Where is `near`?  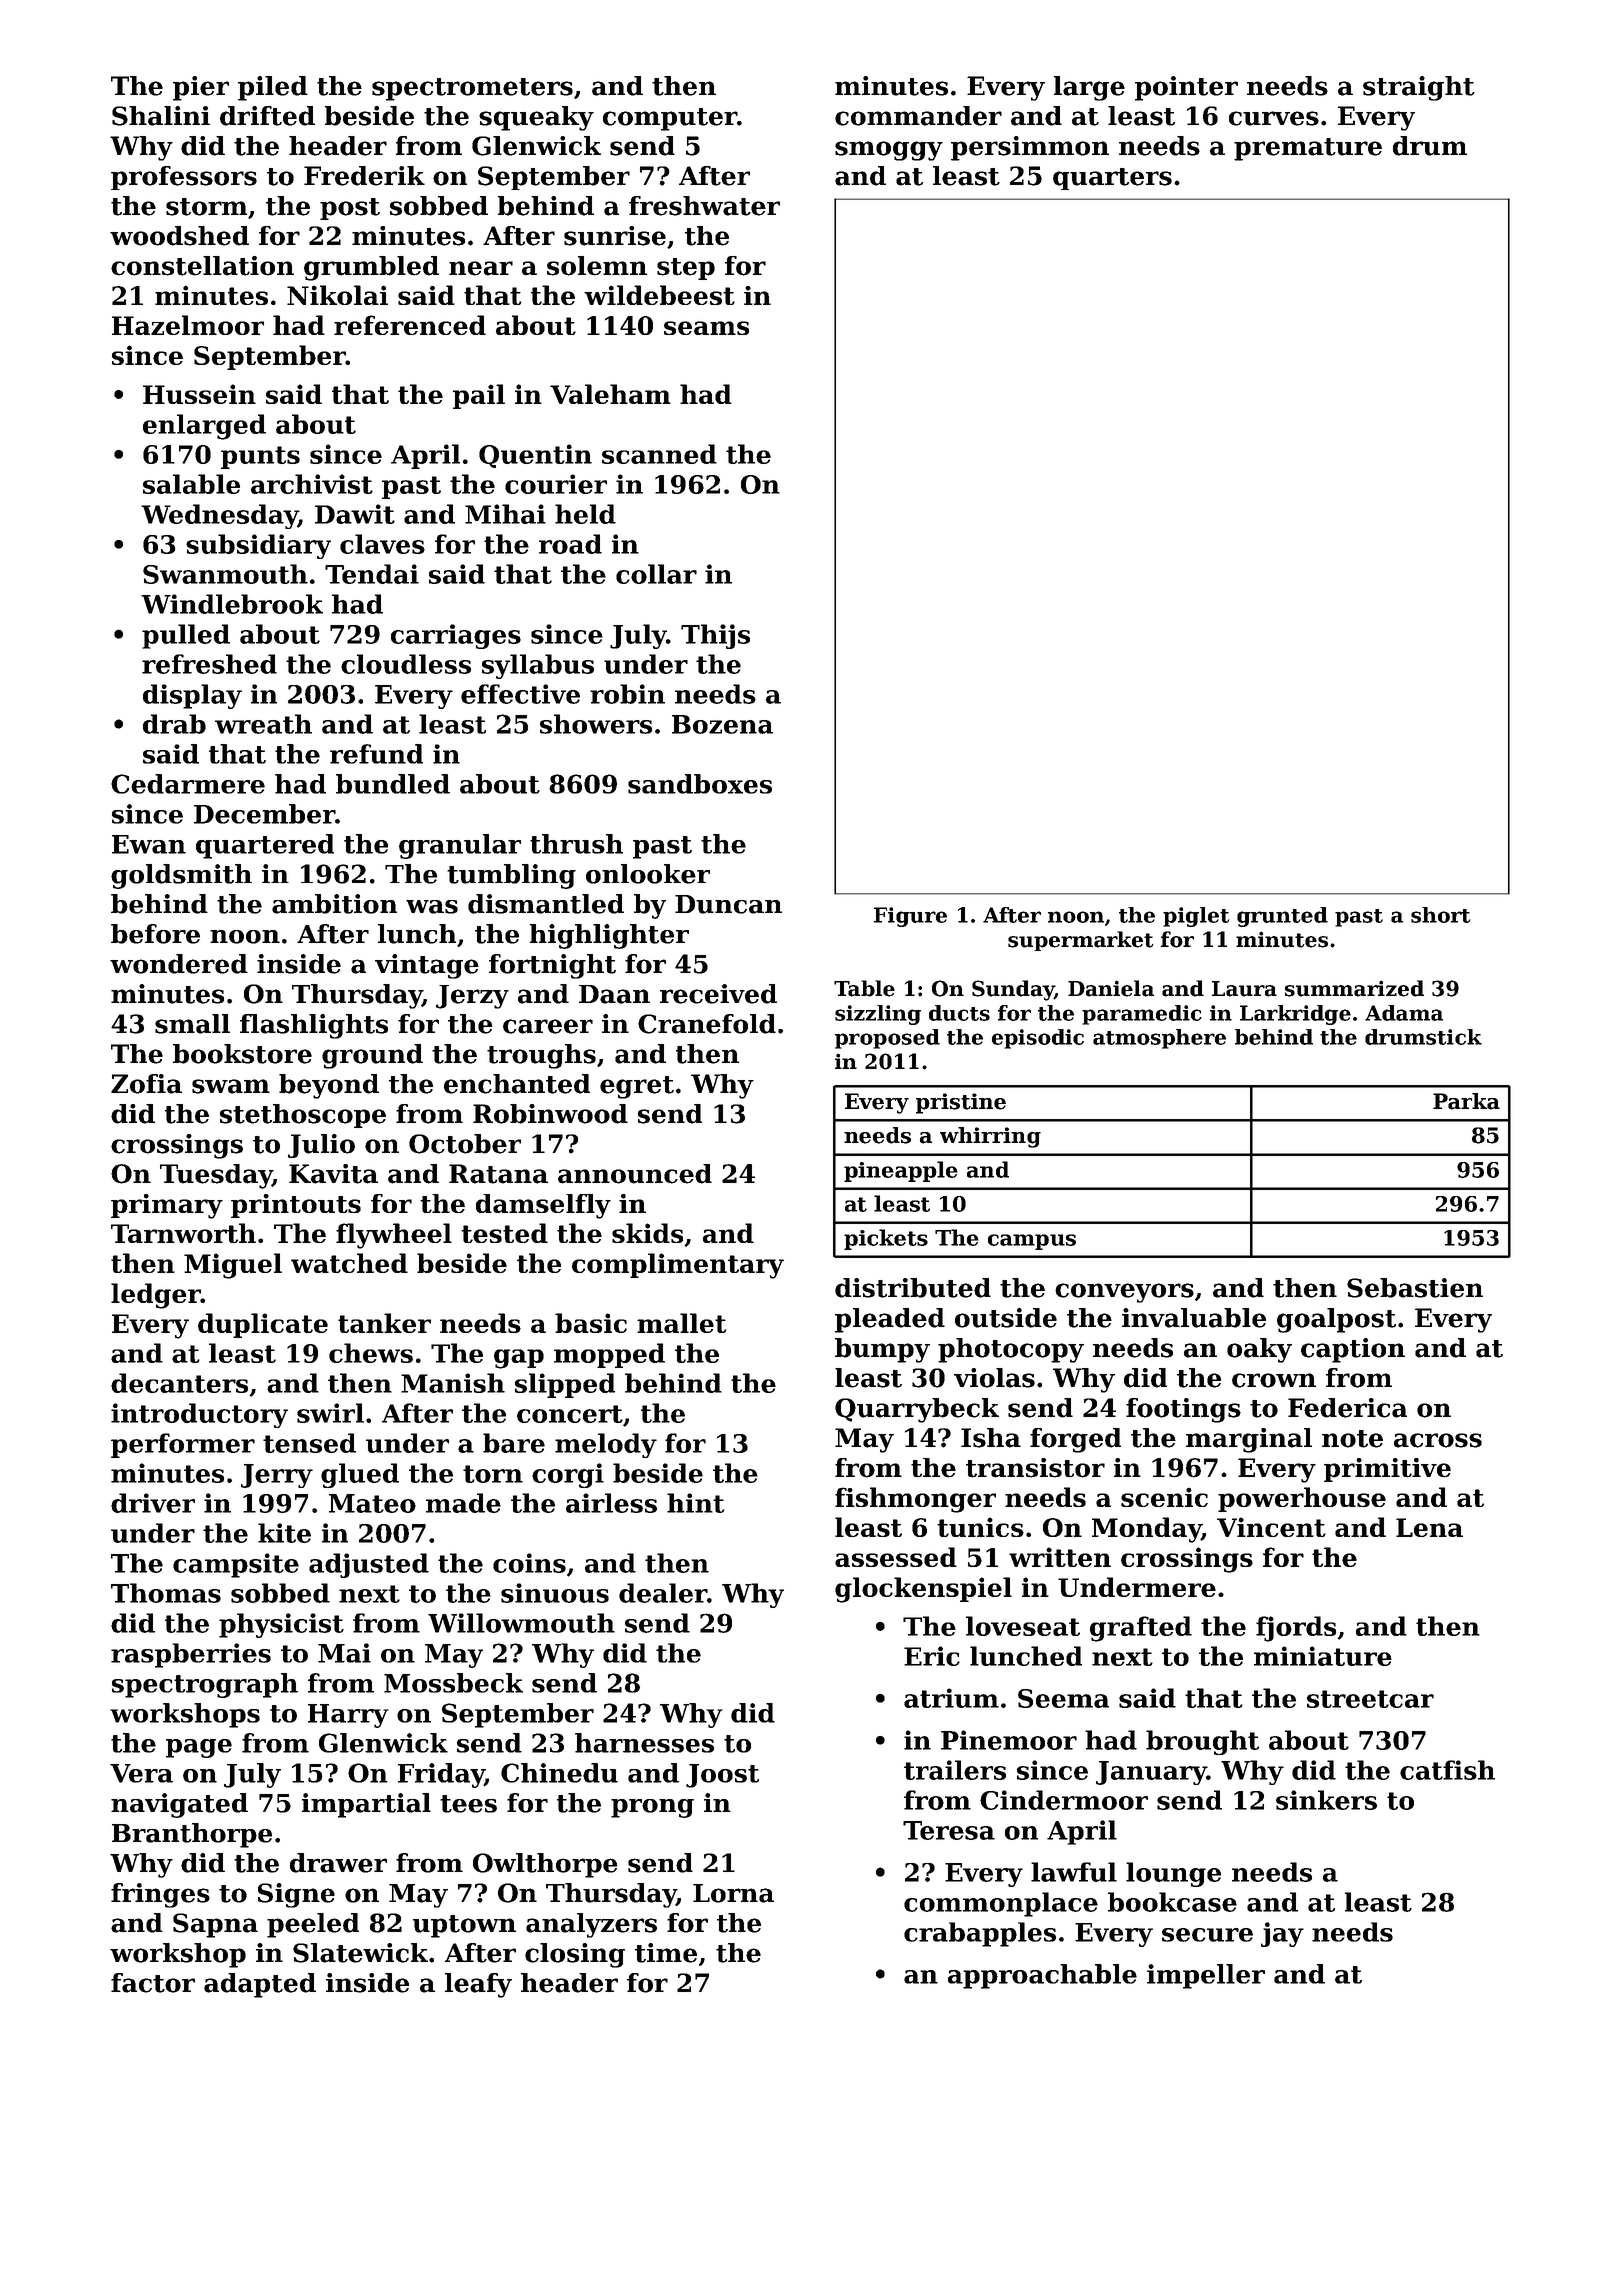
near is located at coordinates (481, 268).
